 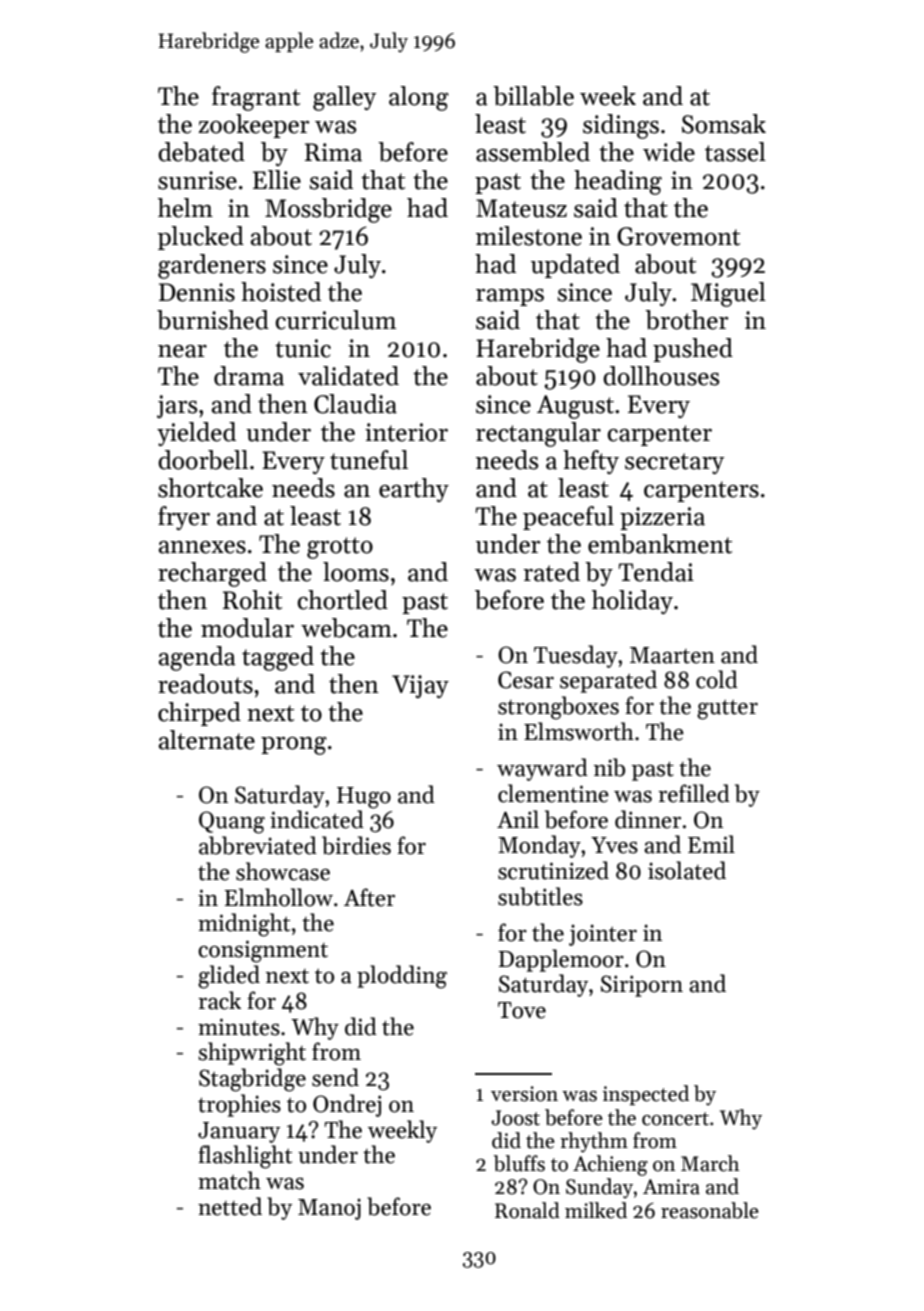 I want to click on reasonable, so click(x=710, y=1210).
